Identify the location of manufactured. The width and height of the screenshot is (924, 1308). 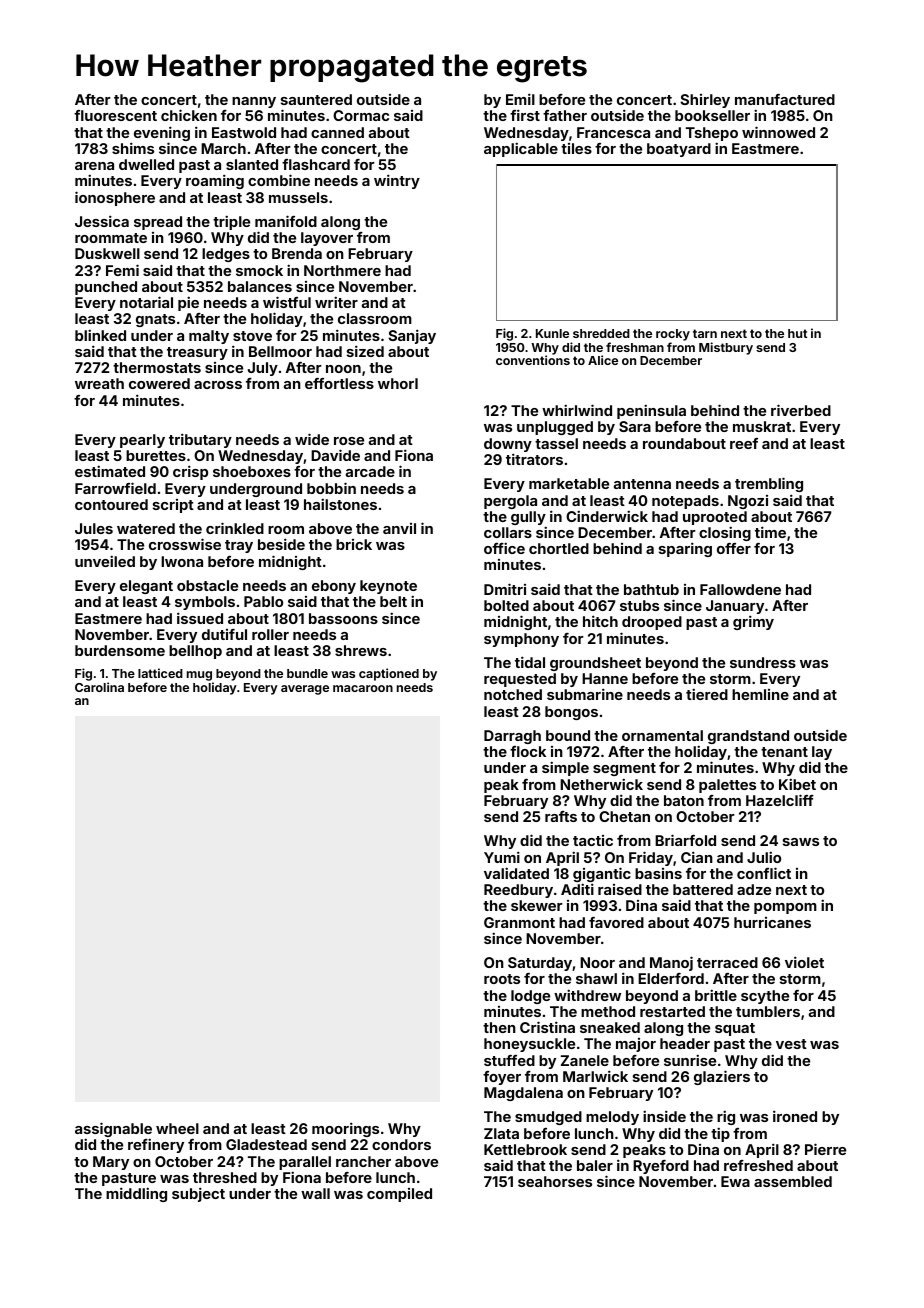
(785, 99).
